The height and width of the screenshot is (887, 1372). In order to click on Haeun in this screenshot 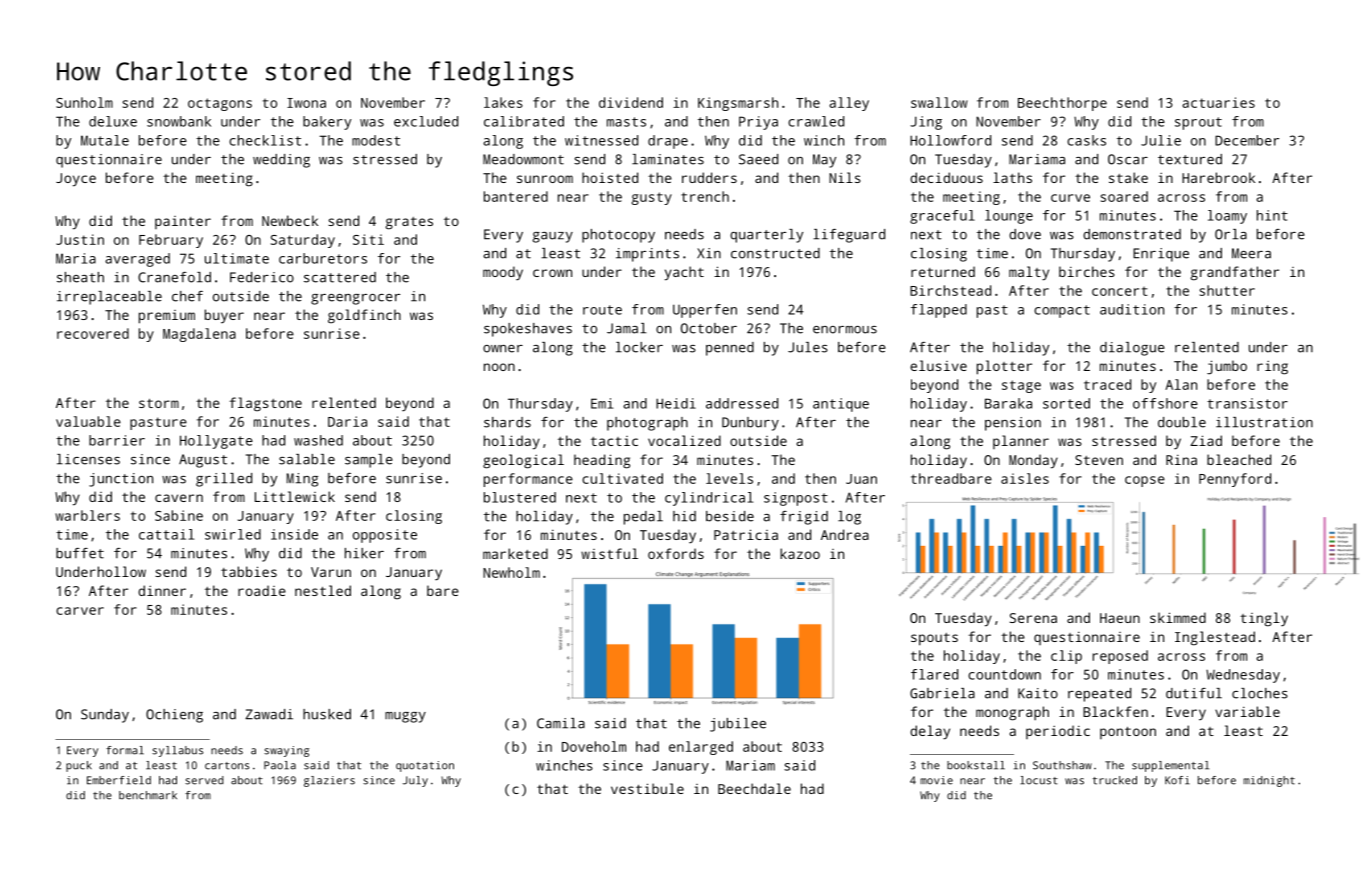, I will do `click(1120, 618)`.
